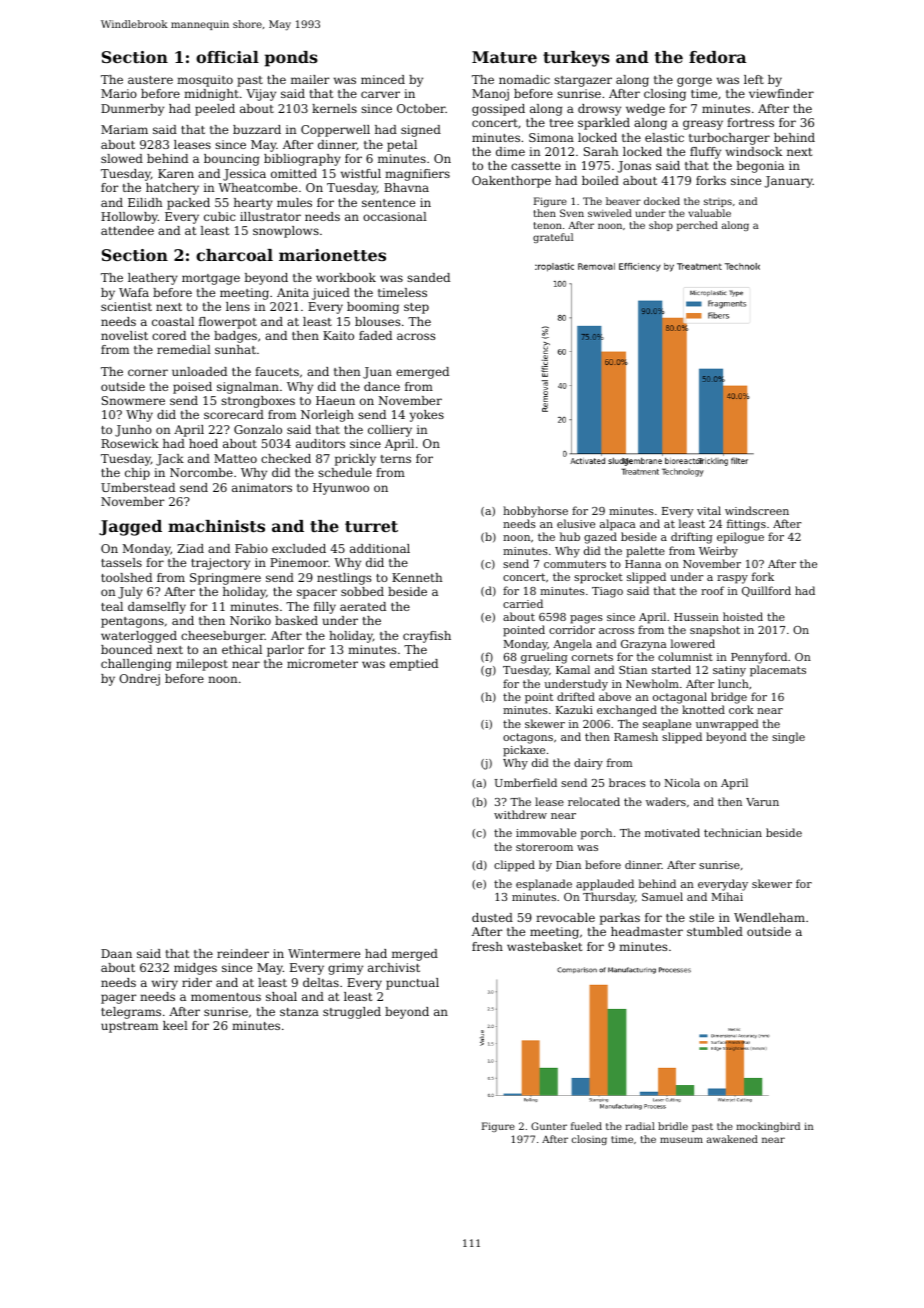 Image resolution: width=924 pixels, height=1308 pixels. I want to click on Mature, so click(504, 57).
